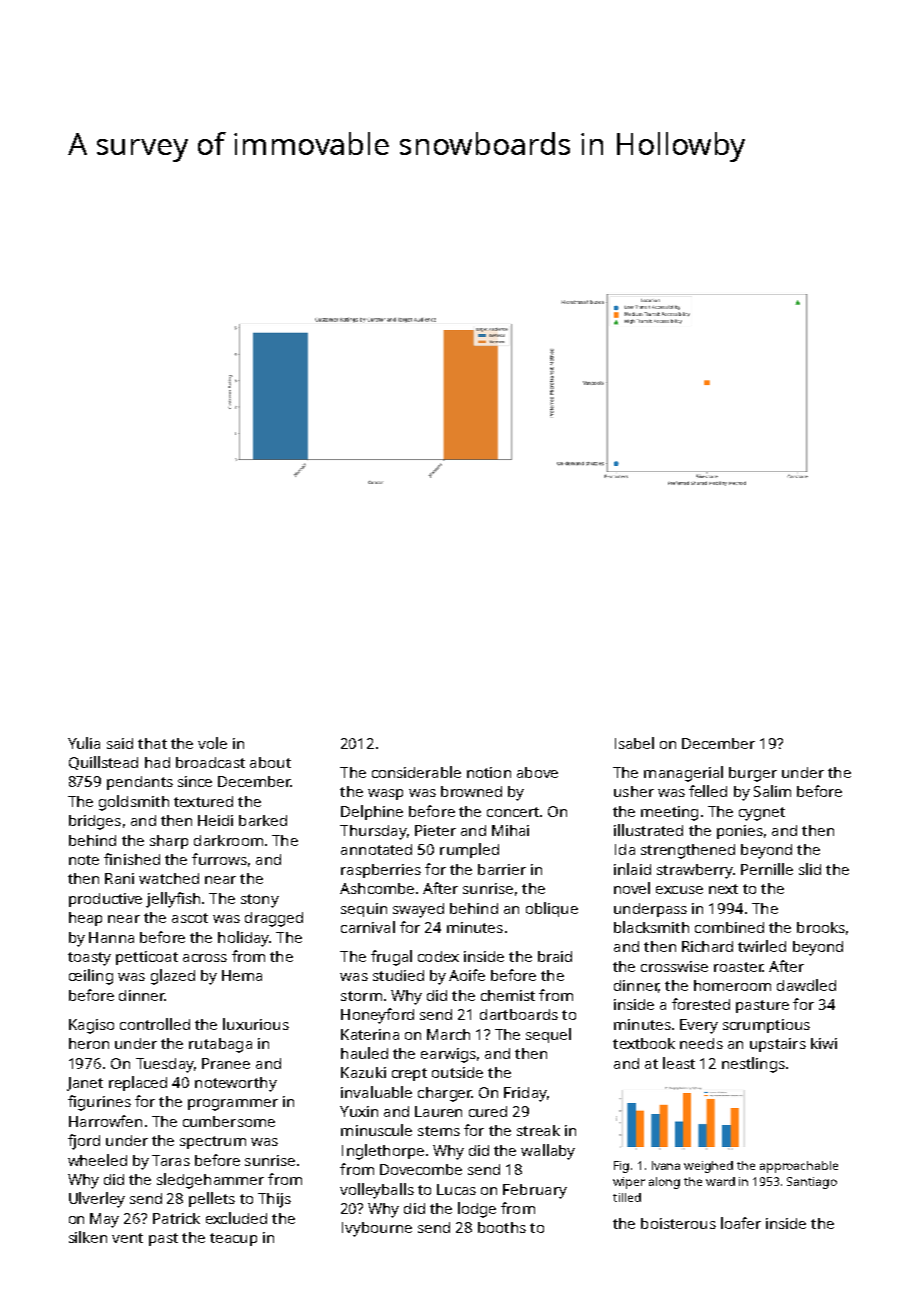 The width and height of the image is (924, 1308). Describe the element at coordinates (212, 743) in the image. I see `vole` at that location.
